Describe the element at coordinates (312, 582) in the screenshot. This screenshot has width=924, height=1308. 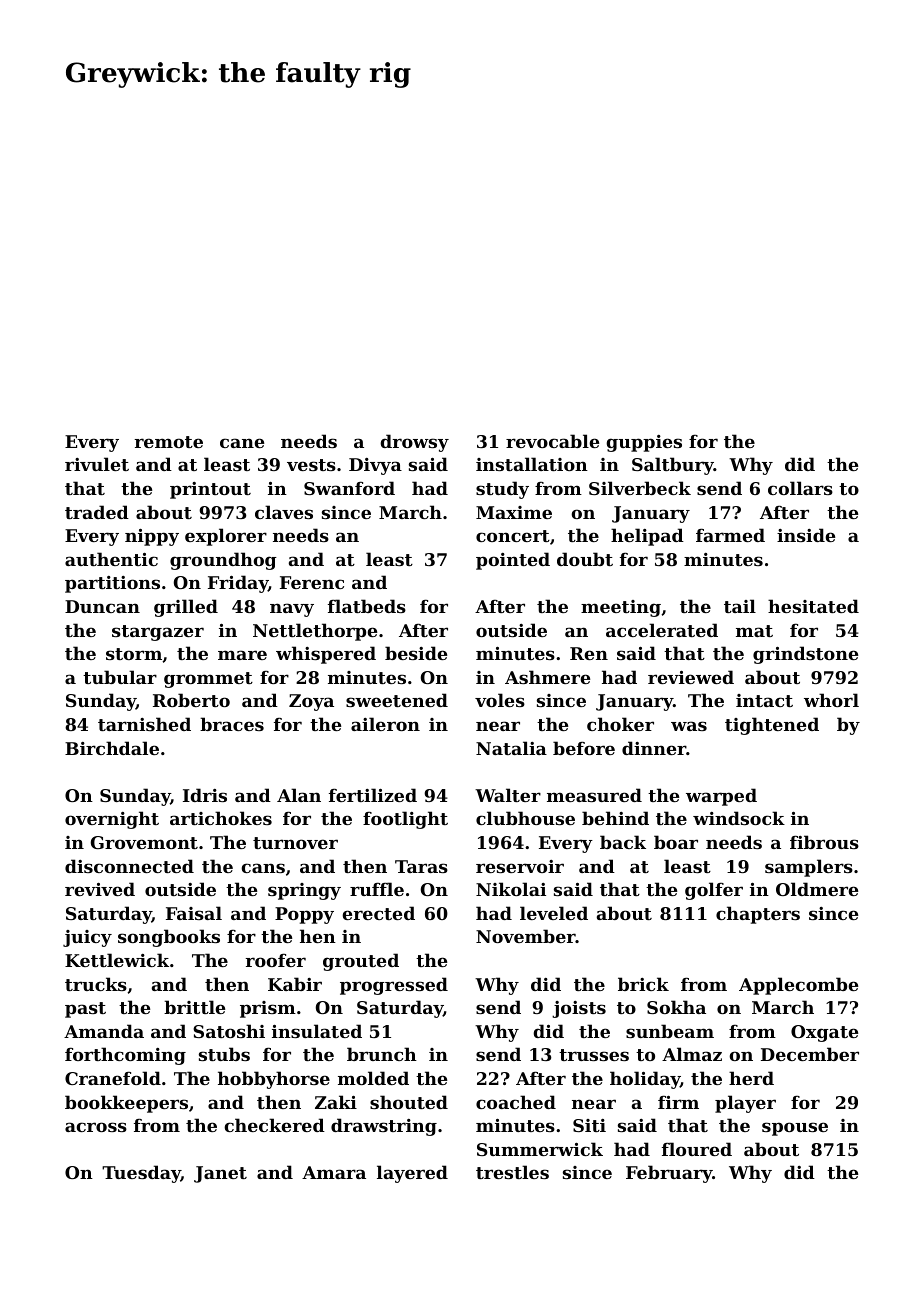
I see `Ferenc` at that location.
